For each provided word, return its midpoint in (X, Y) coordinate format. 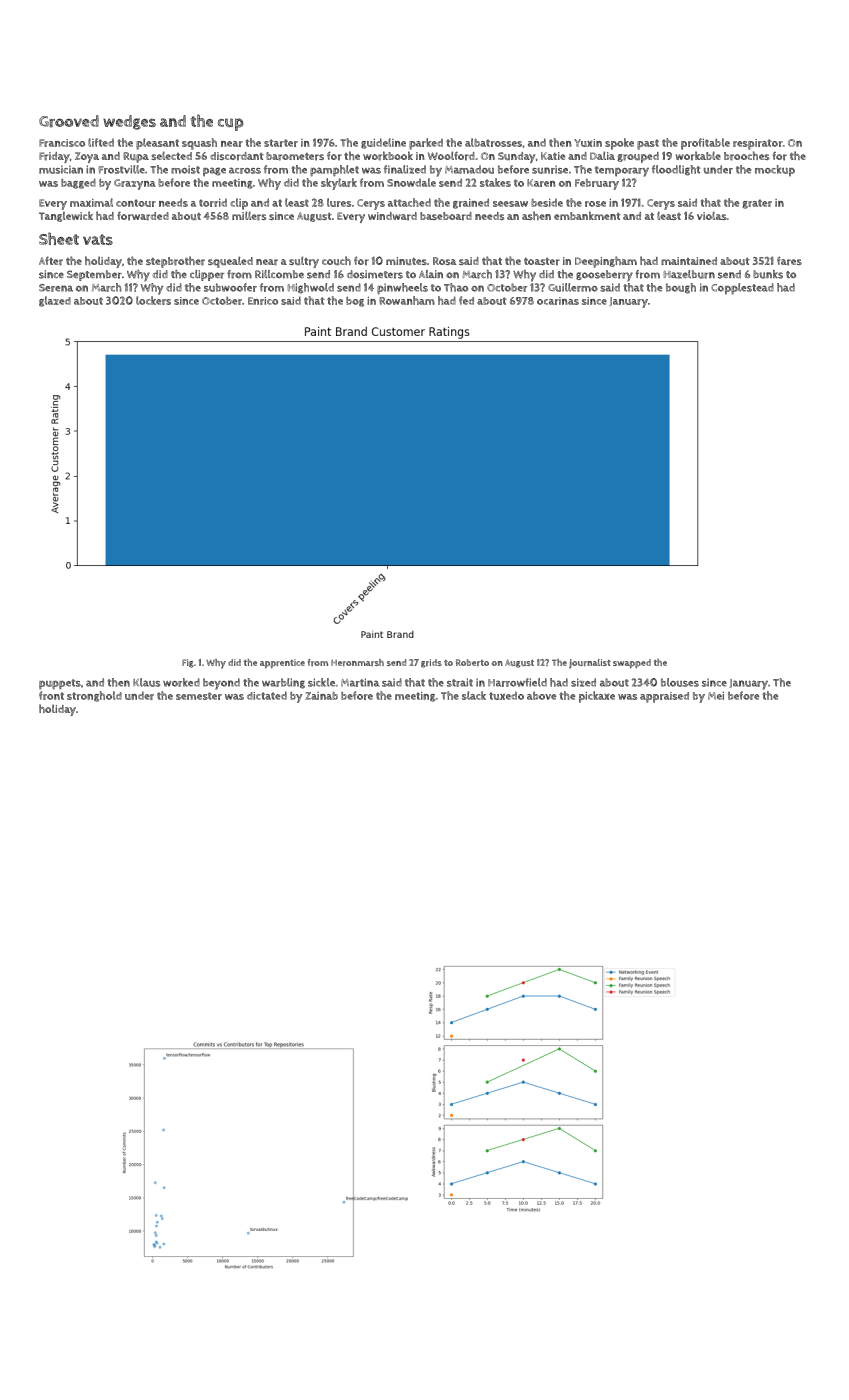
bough (681, 288)
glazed (55, 301)
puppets (60, 684)
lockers (153, 300)
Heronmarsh (357, 662)
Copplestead (742, 289)
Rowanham (407, 300)
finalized (405, 169)
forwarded (143, 216)
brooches (747, 156)
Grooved (69, 121)
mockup (775, 171)
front (51, 695)
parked (426, 144)
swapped (632, 664)
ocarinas (558, 301)
